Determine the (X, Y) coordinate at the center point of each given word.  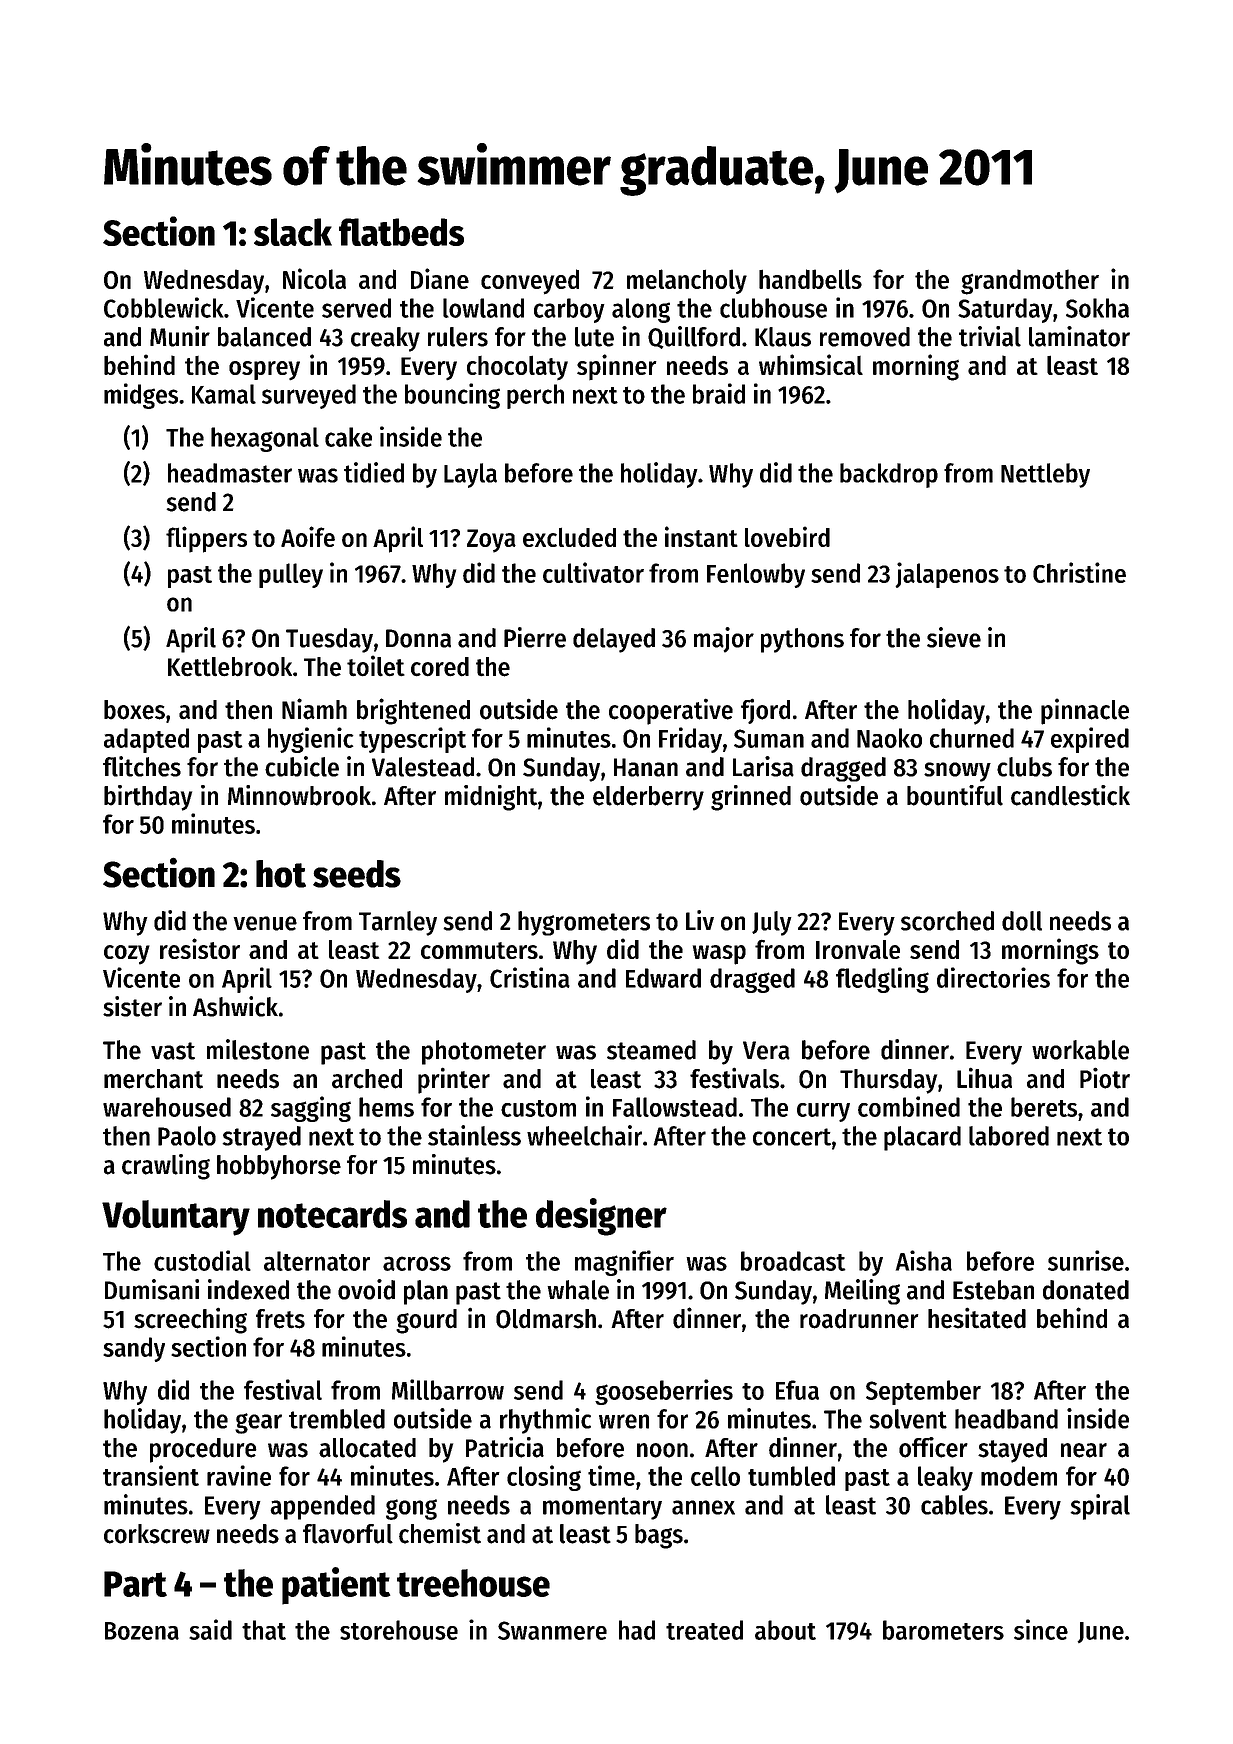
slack (293, 232)
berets (1044, 1107)
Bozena (142, 1631)
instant (701, 536)
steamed (651, 1050)
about (785, 1630)
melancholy (687, 281)
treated (704, 1630)
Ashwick (235, 1006)
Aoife (308, 536)
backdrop (889, 475)
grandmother (1030, 282)
